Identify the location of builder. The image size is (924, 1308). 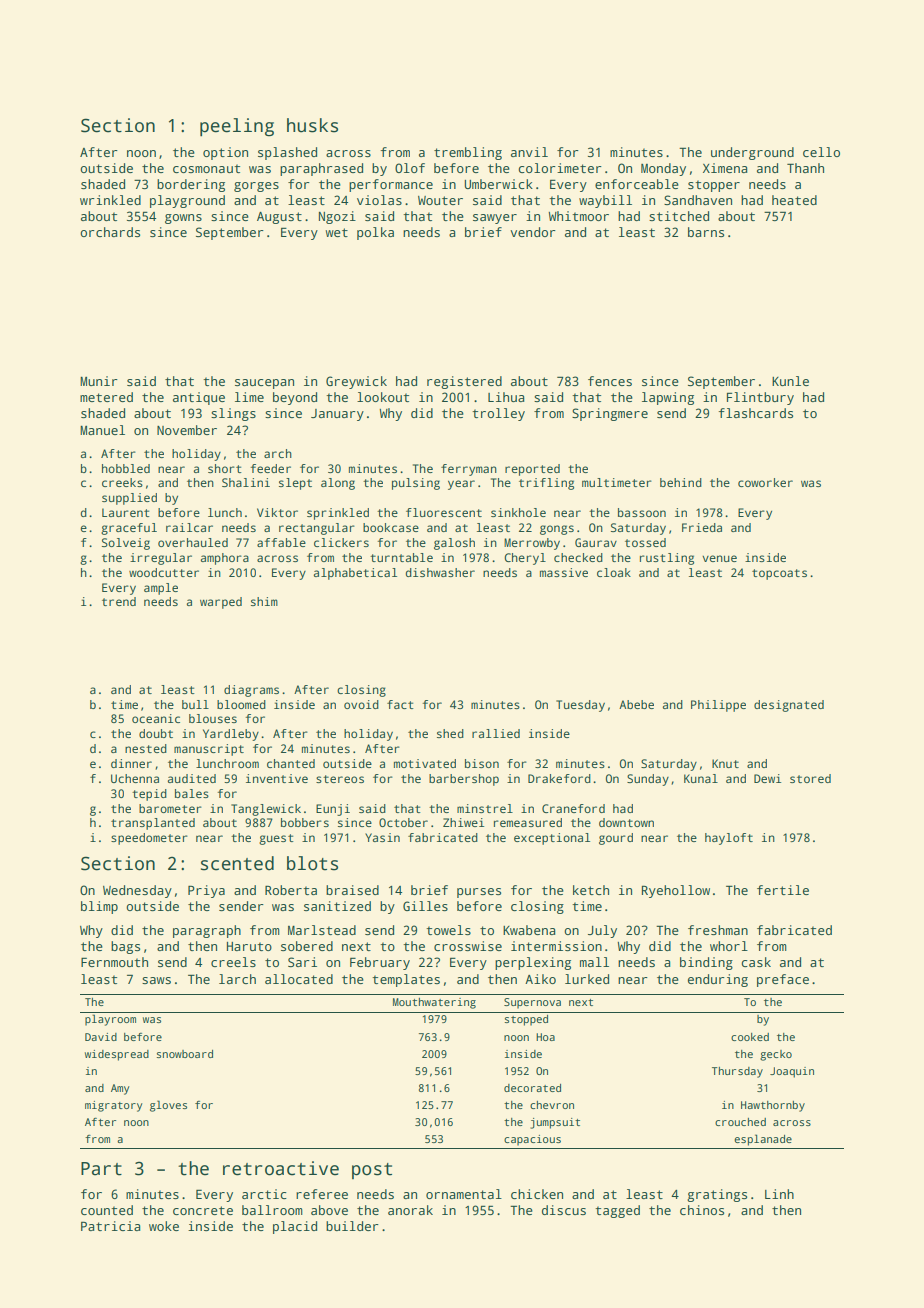
(352, 1226).
